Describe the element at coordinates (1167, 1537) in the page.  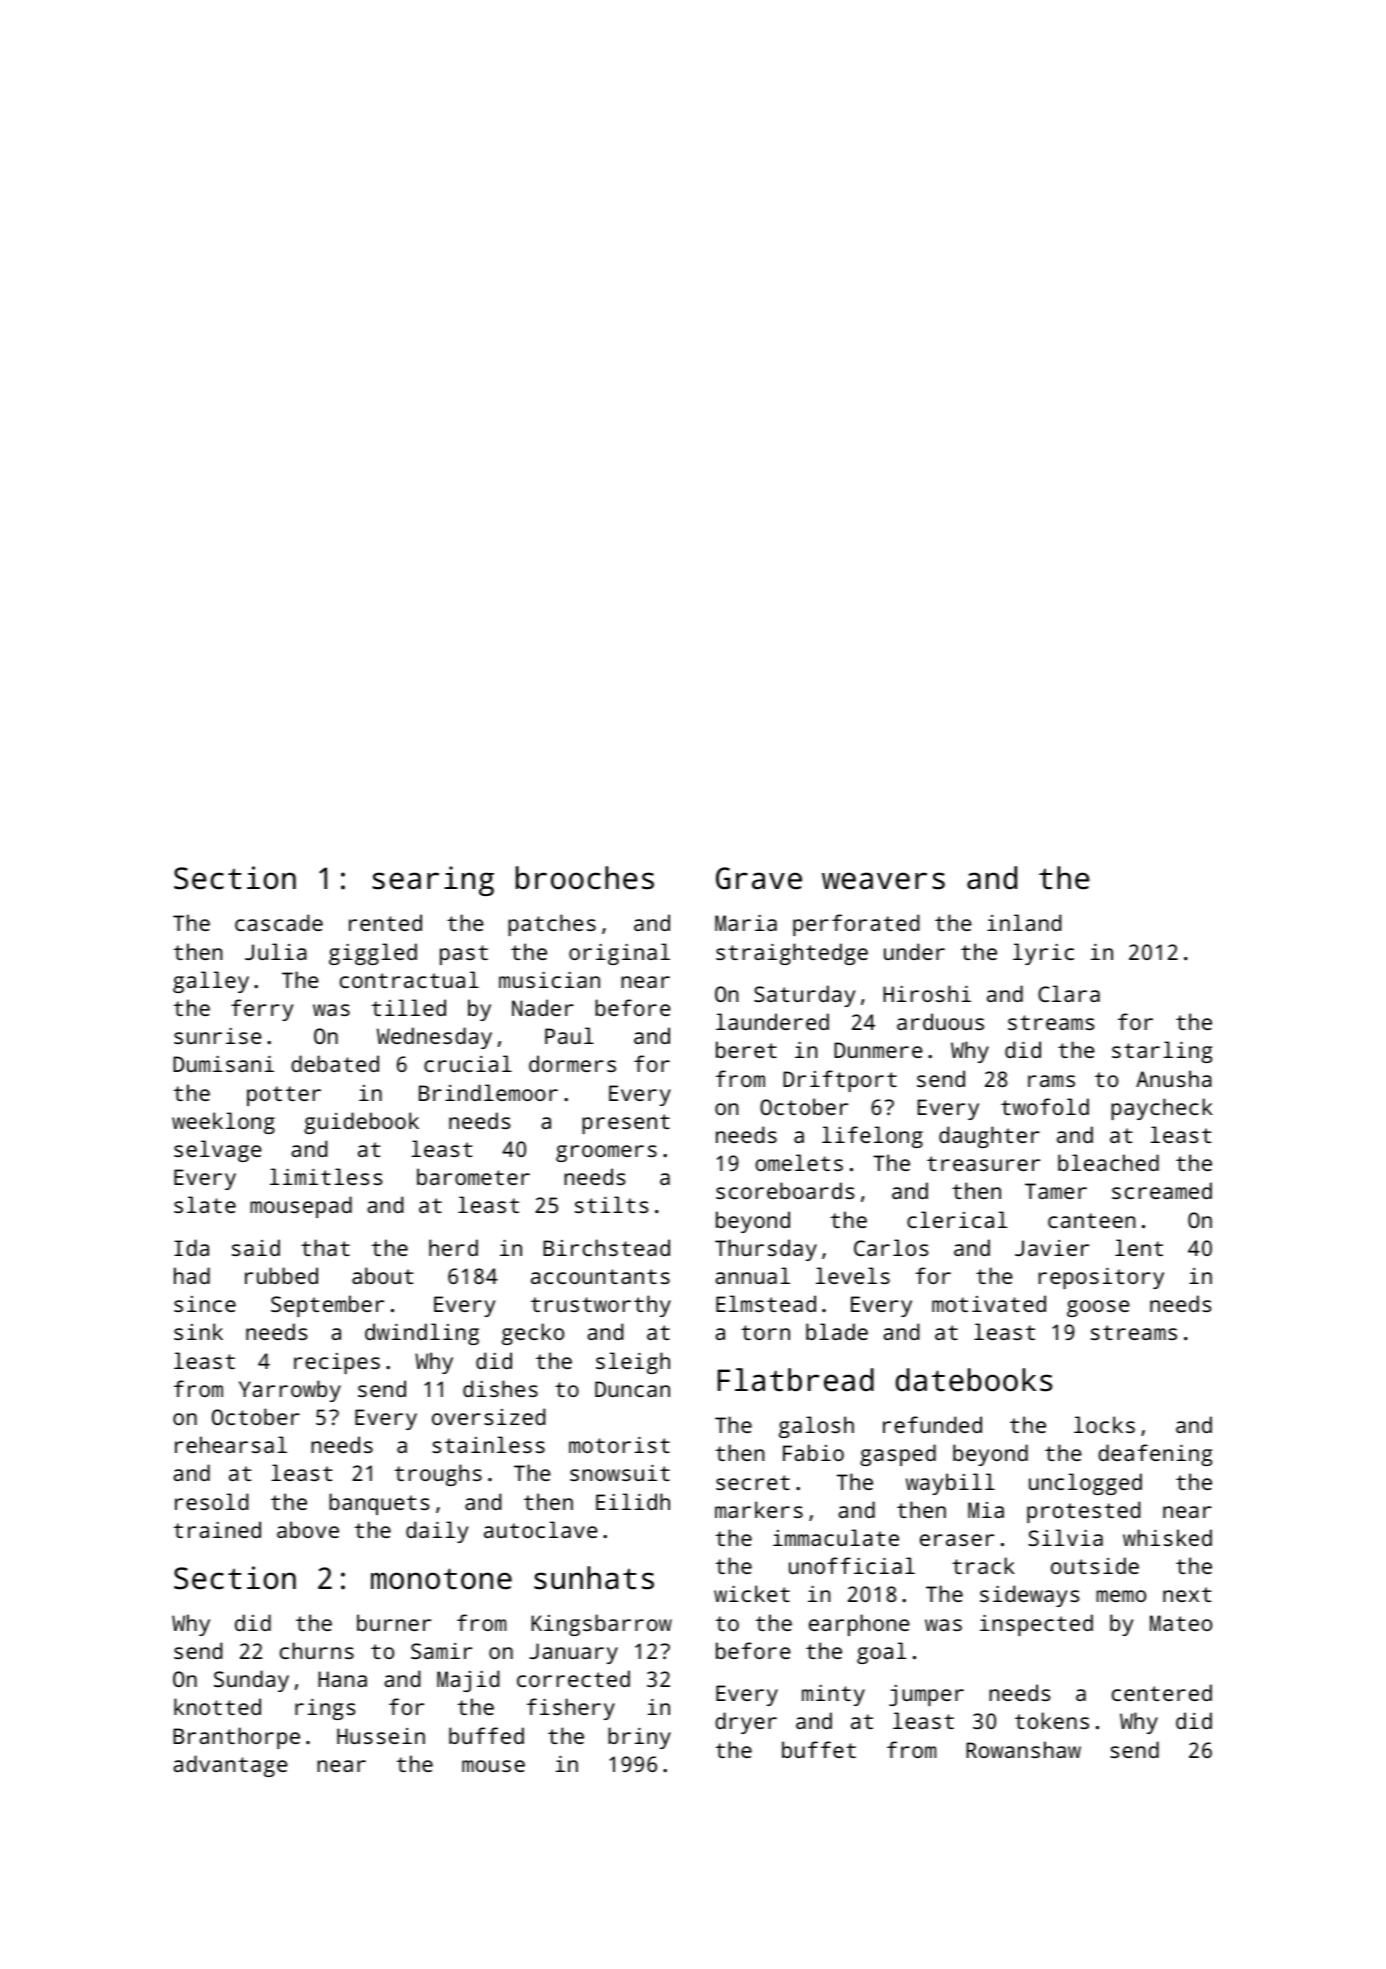
I see `whisked` at that location.
